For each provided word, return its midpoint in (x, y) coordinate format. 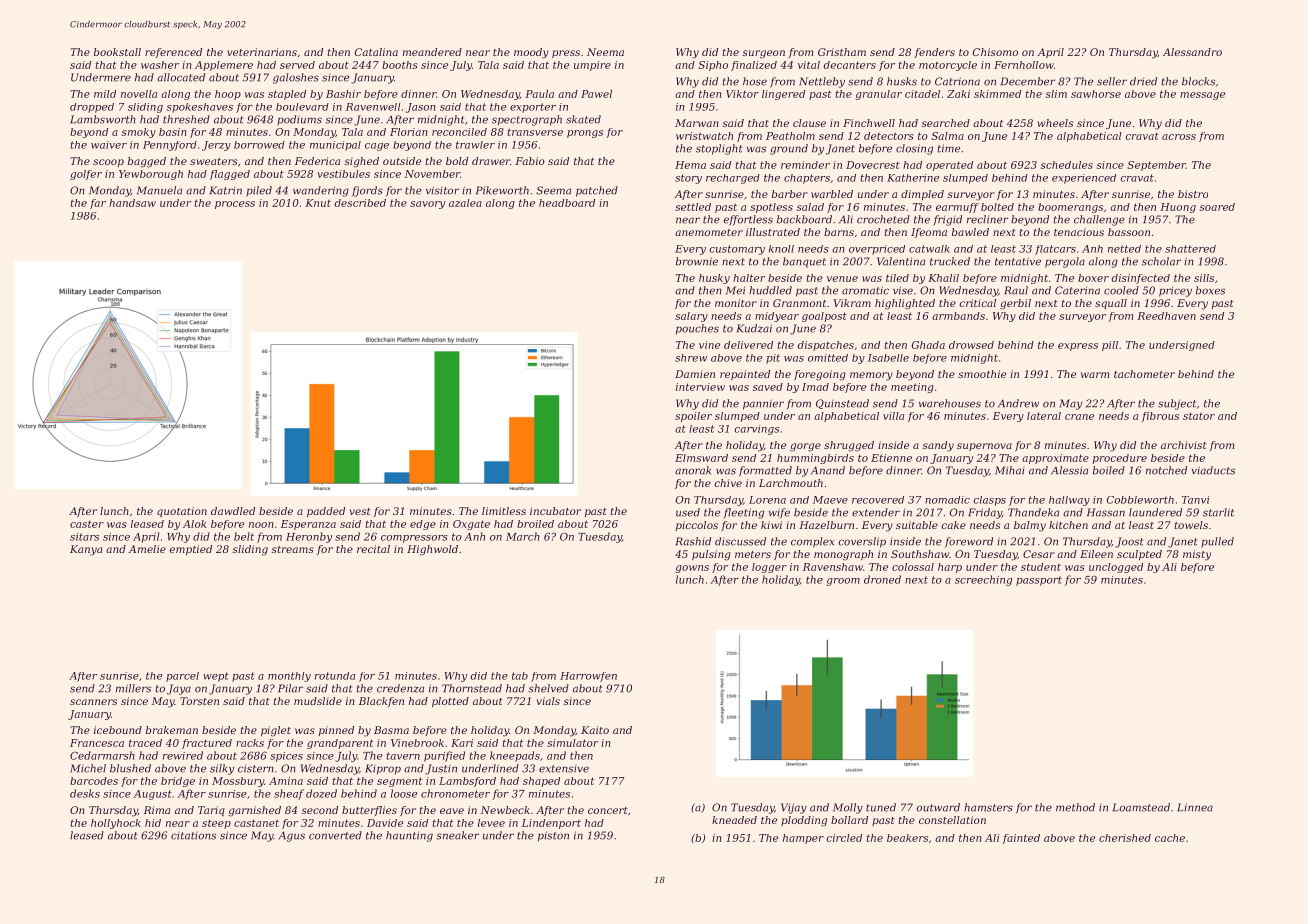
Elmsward (701, 458)
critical (978, 303)
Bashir (343, 94)
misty (1197, 555)
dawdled (233, 511)
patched (597, 191)
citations (193, 836)
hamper (803, 839)
